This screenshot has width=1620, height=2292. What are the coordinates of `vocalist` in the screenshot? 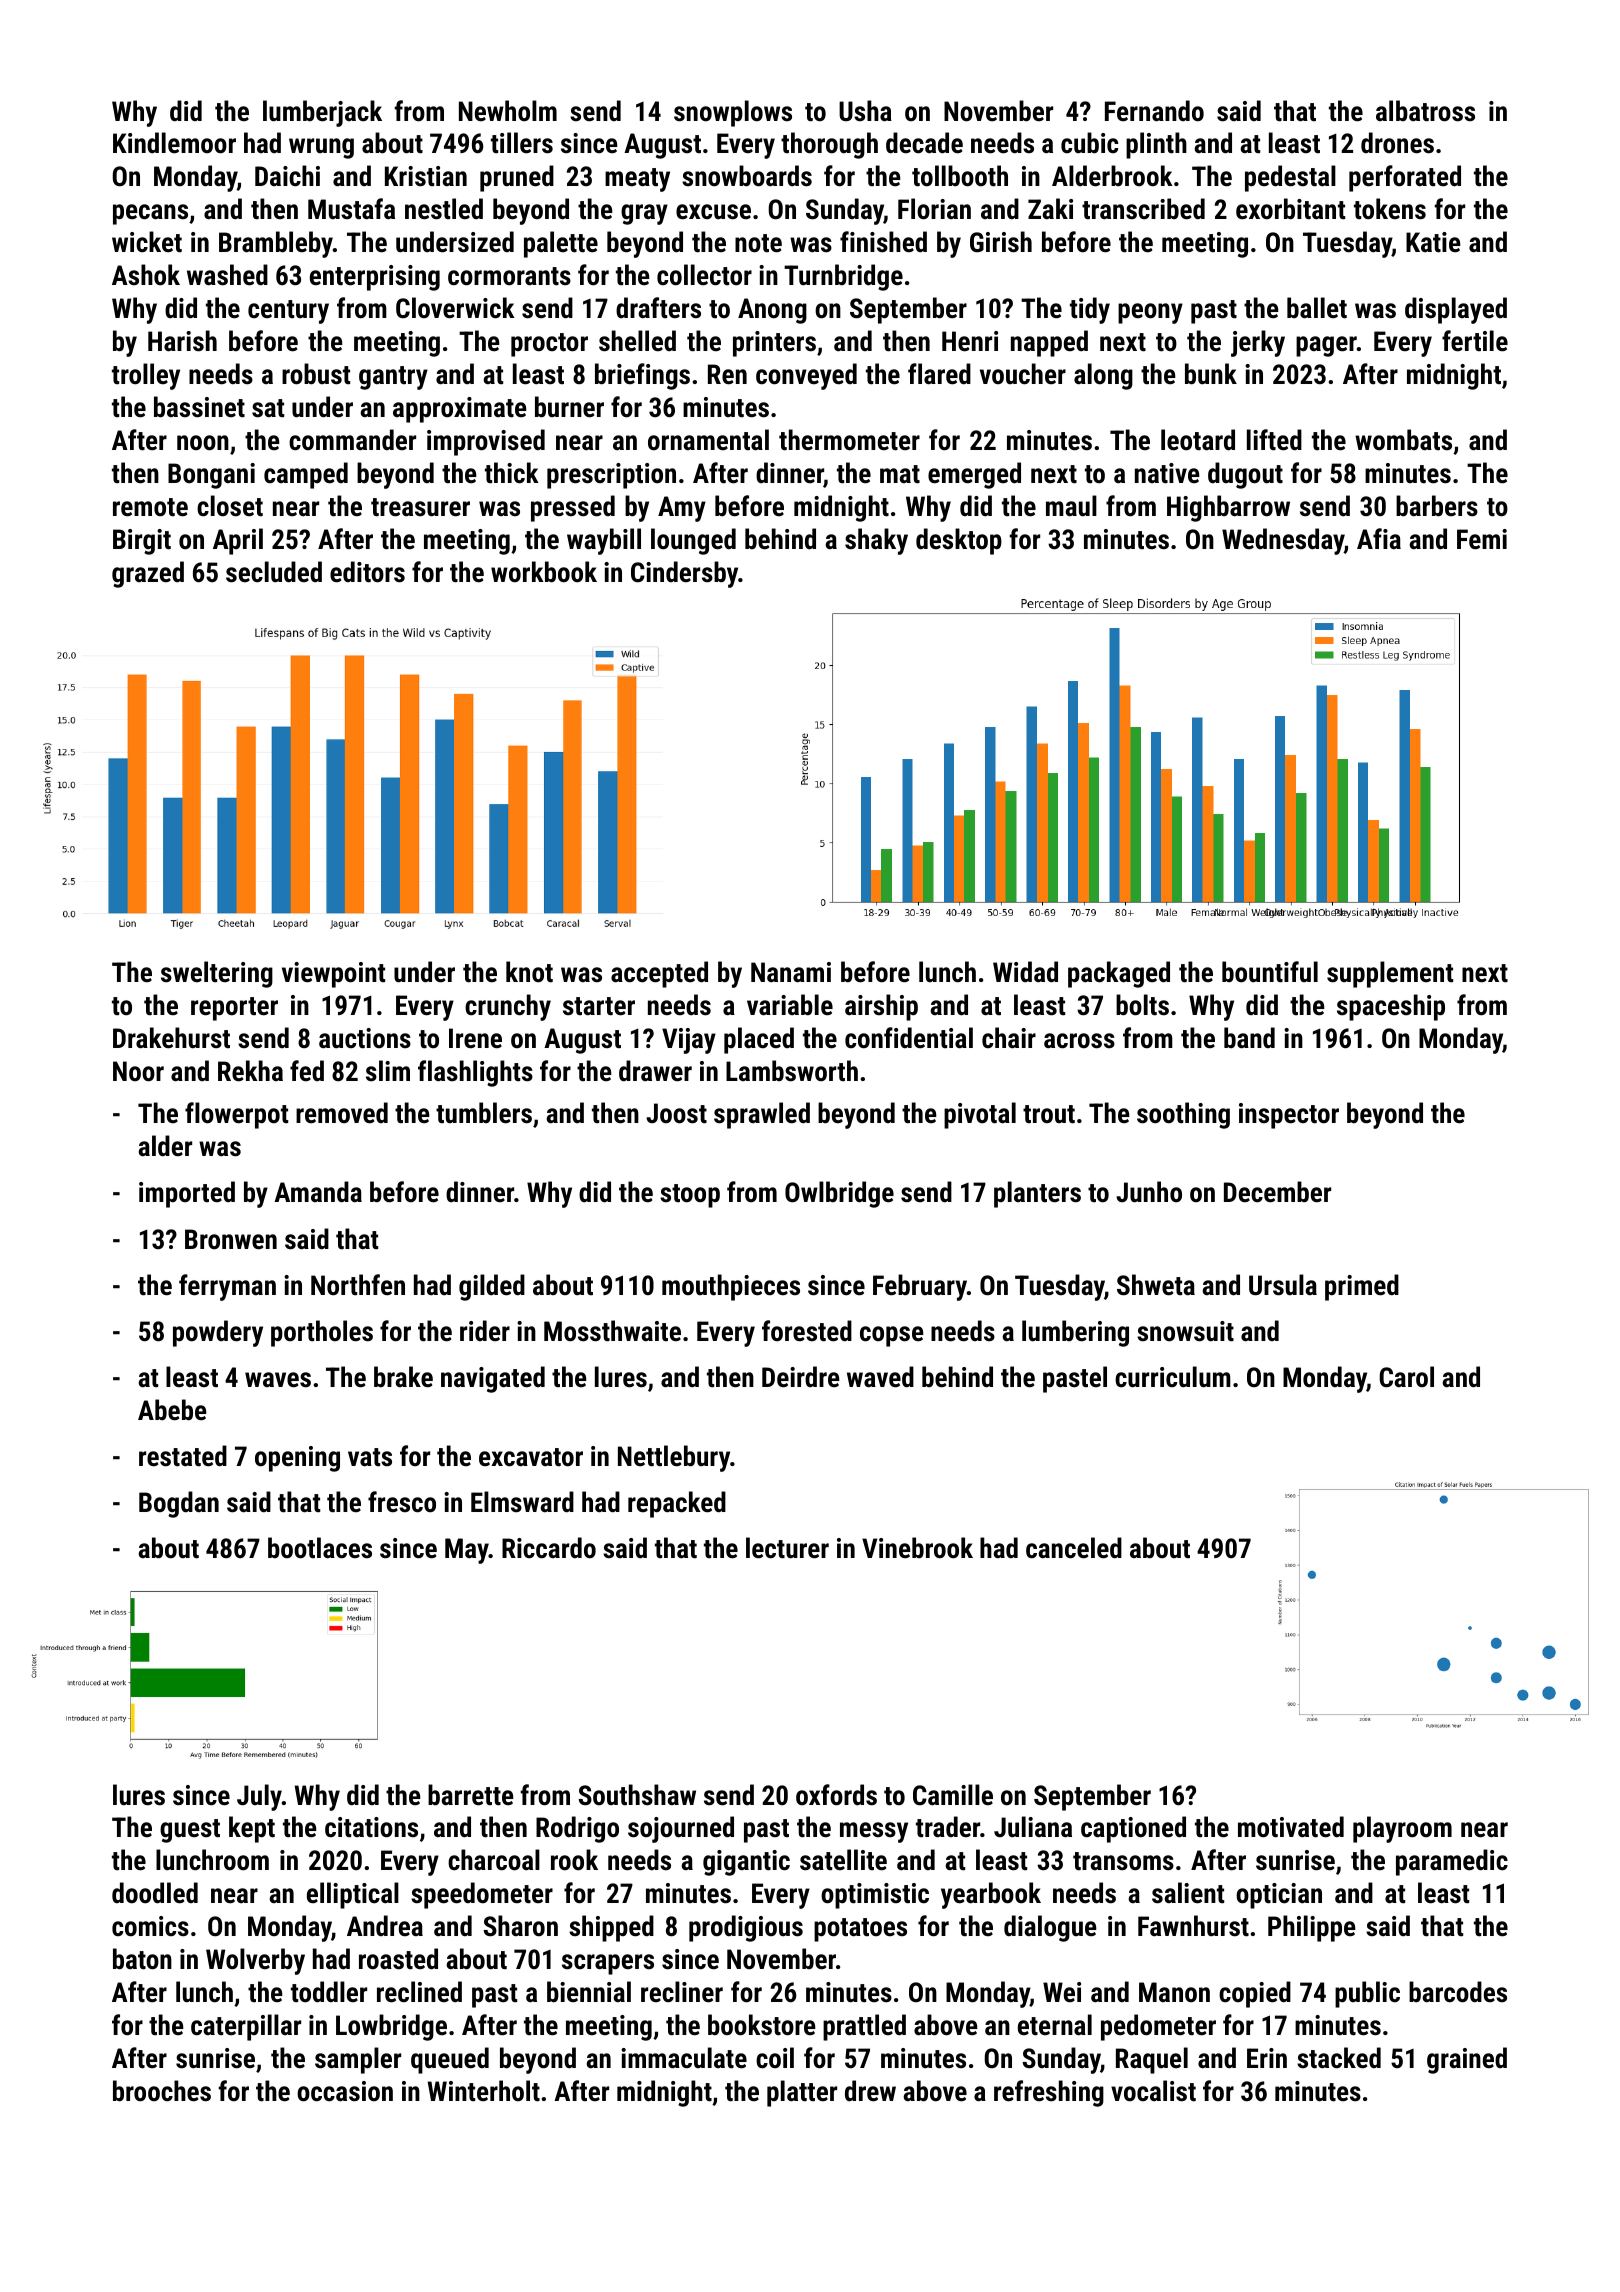 It's located at (1153, 2091).
